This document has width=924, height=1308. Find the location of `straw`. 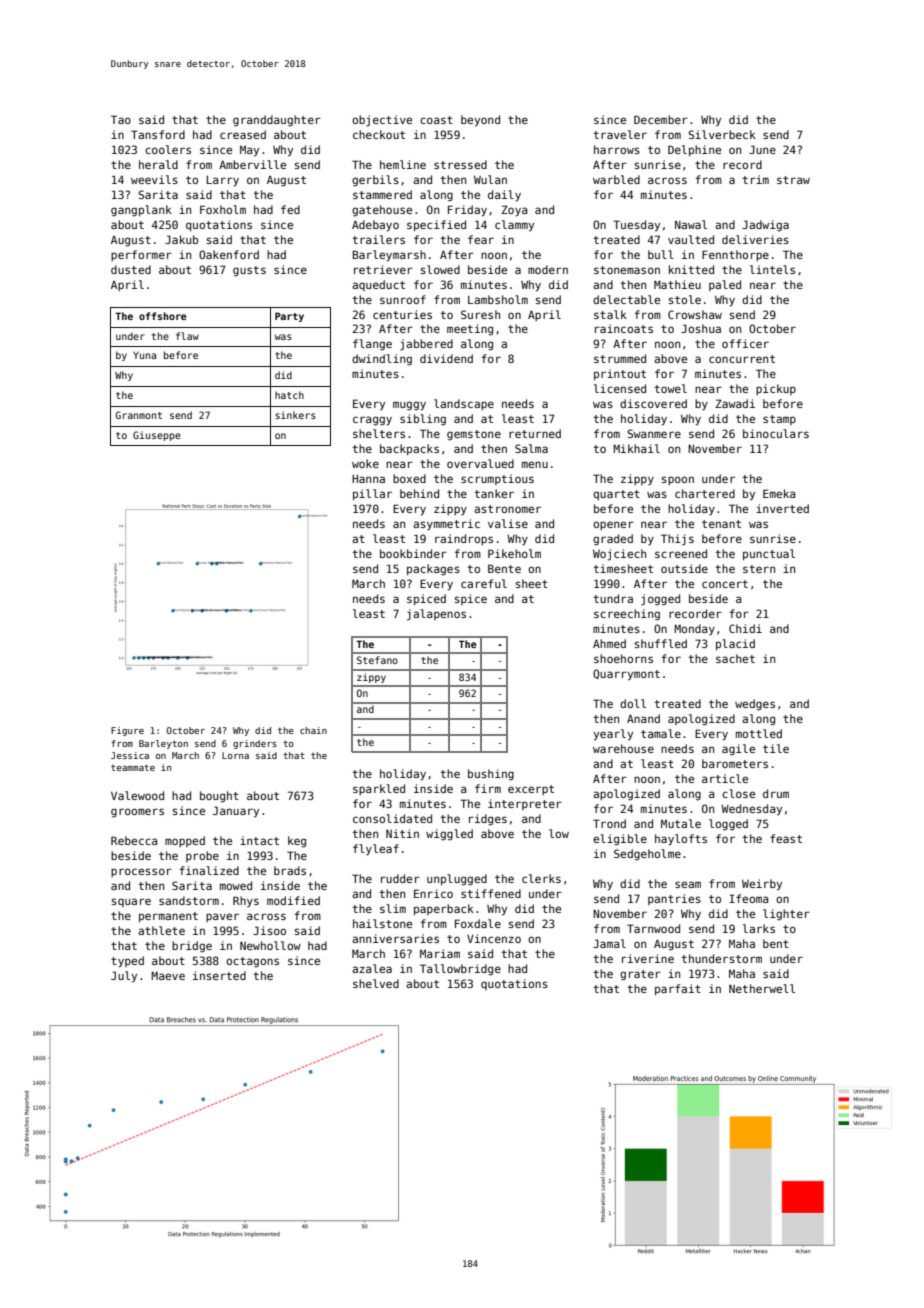

straw is located at coordinates (793, 180).
